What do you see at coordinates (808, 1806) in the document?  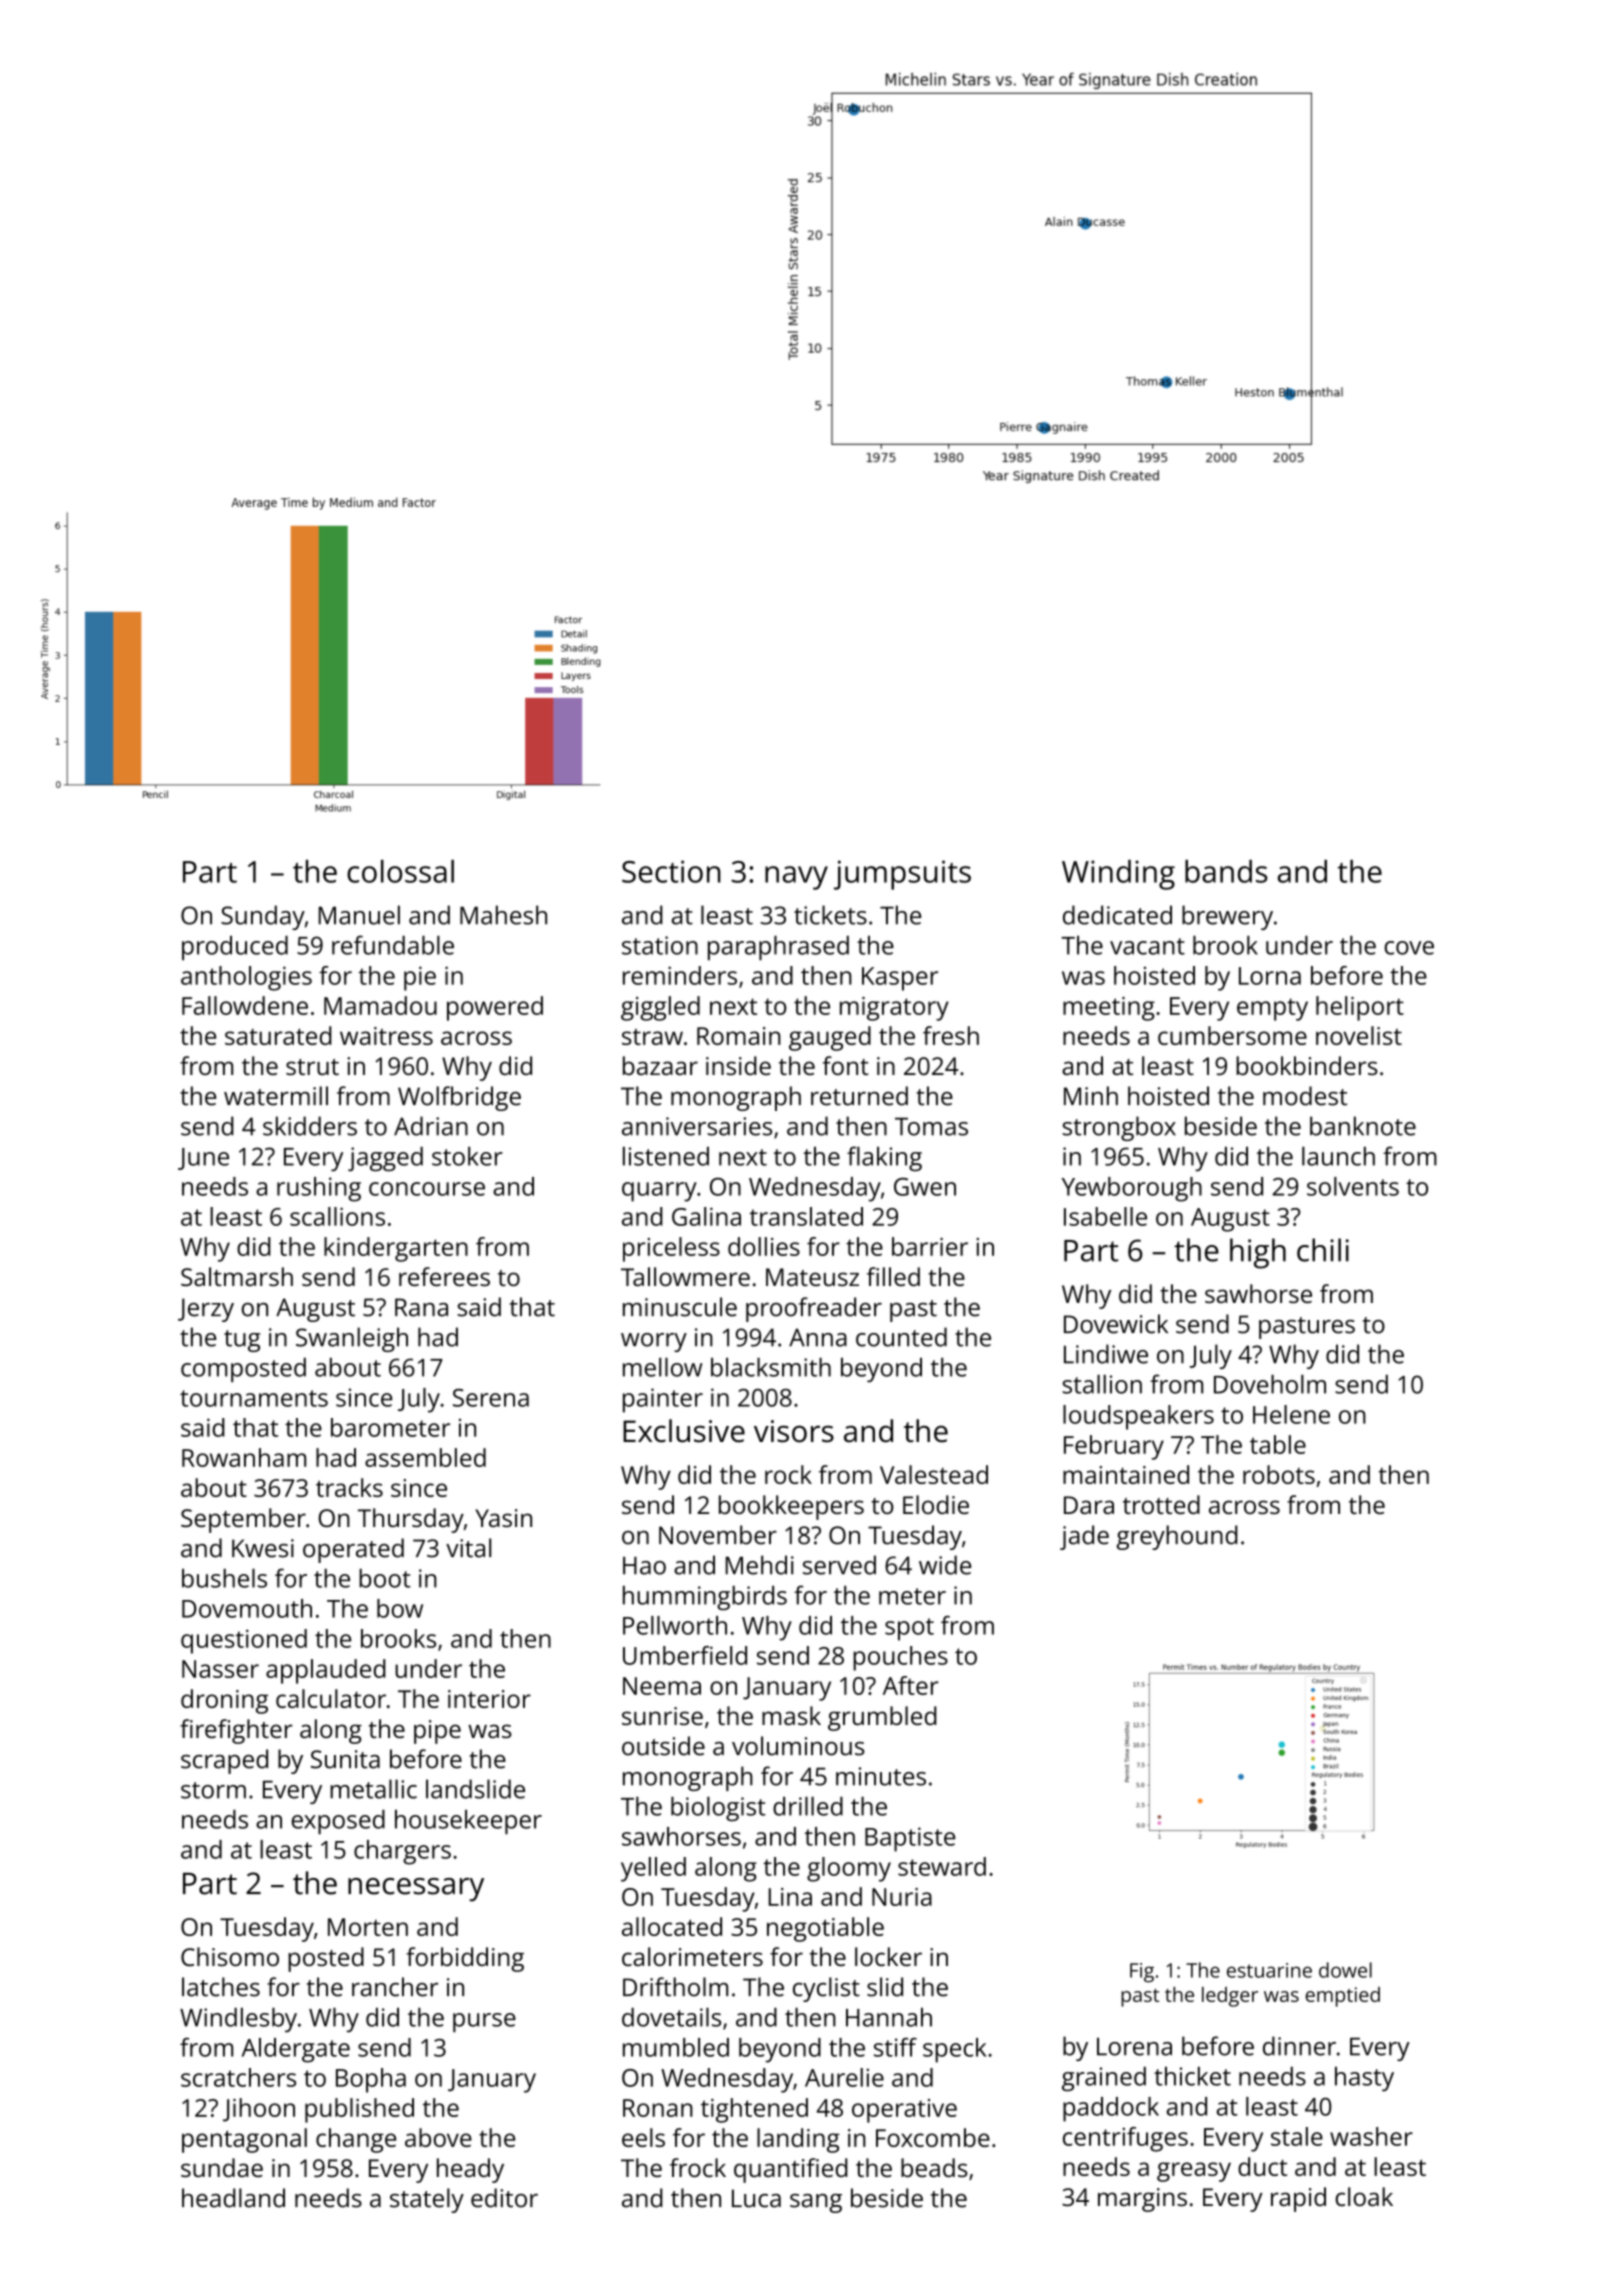 I see `drilled` at bounding box center [808, 1806].
